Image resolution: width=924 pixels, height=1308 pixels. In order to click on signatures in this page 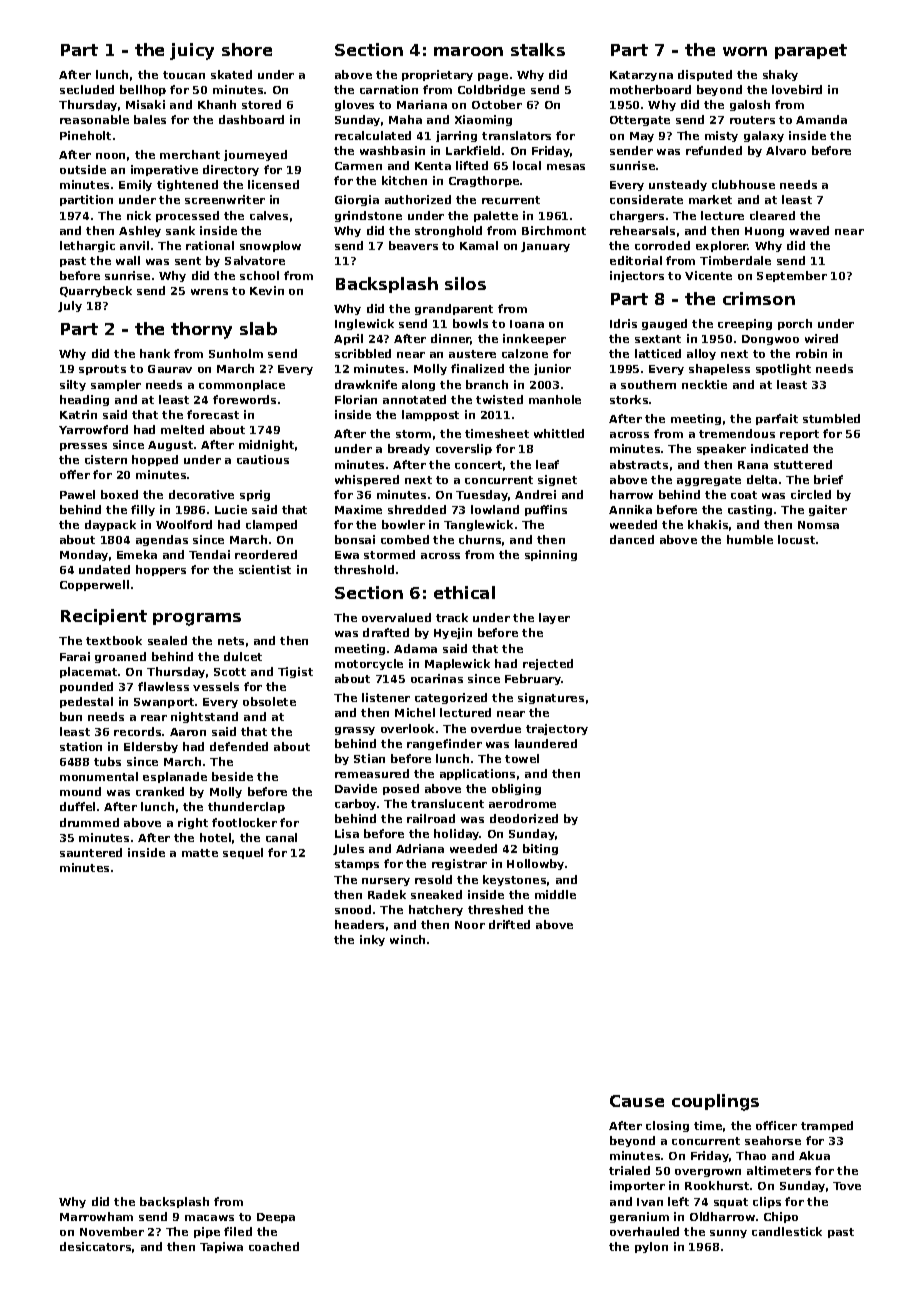, I will do `click(551, 698)`.
